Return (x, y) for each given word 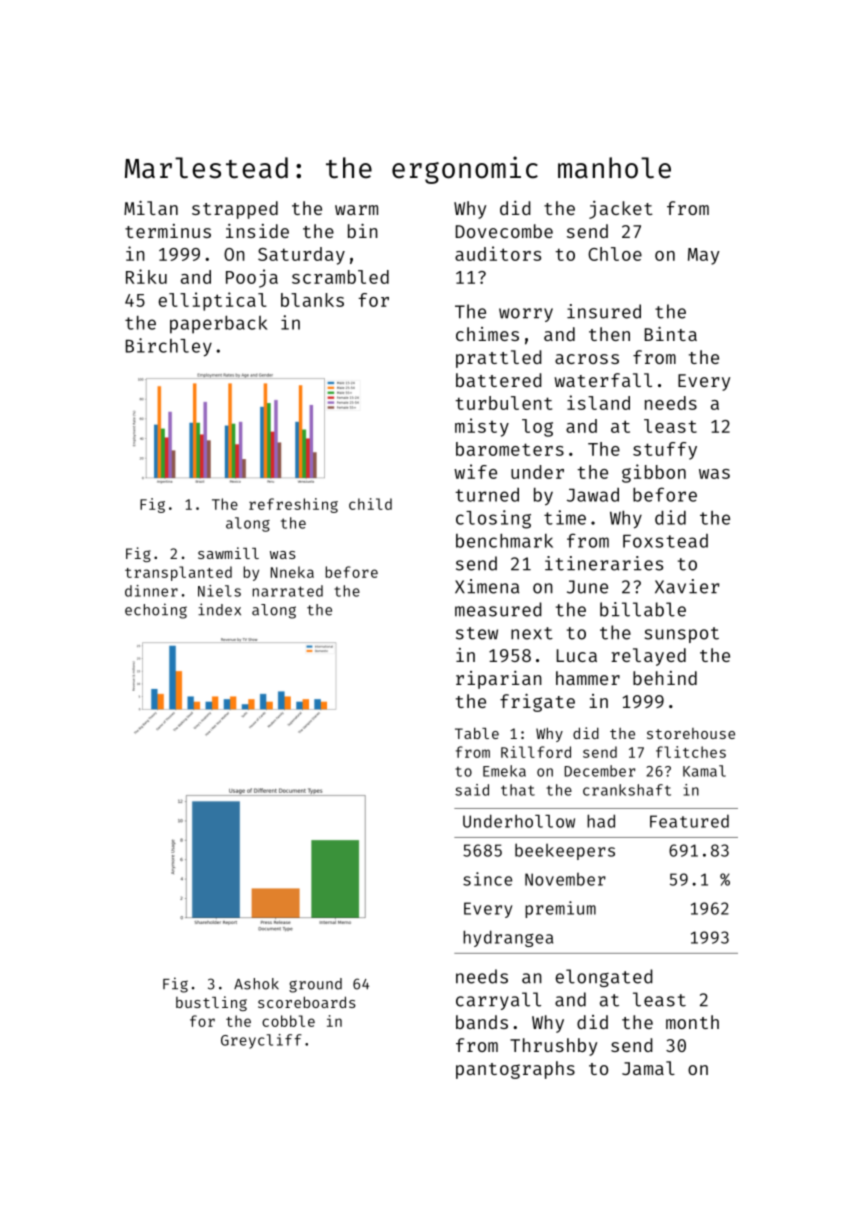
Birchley (169, 347)
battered (499, 380)
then (609, 334)
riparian (499, 680)
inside (257, 231)
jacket (621, 210)
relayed (648, 657)
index (219, 609)
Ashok (256, 984)
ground (315, 985)
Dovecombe (504, 231)
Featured (689, 821)
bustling (211, 1003)
